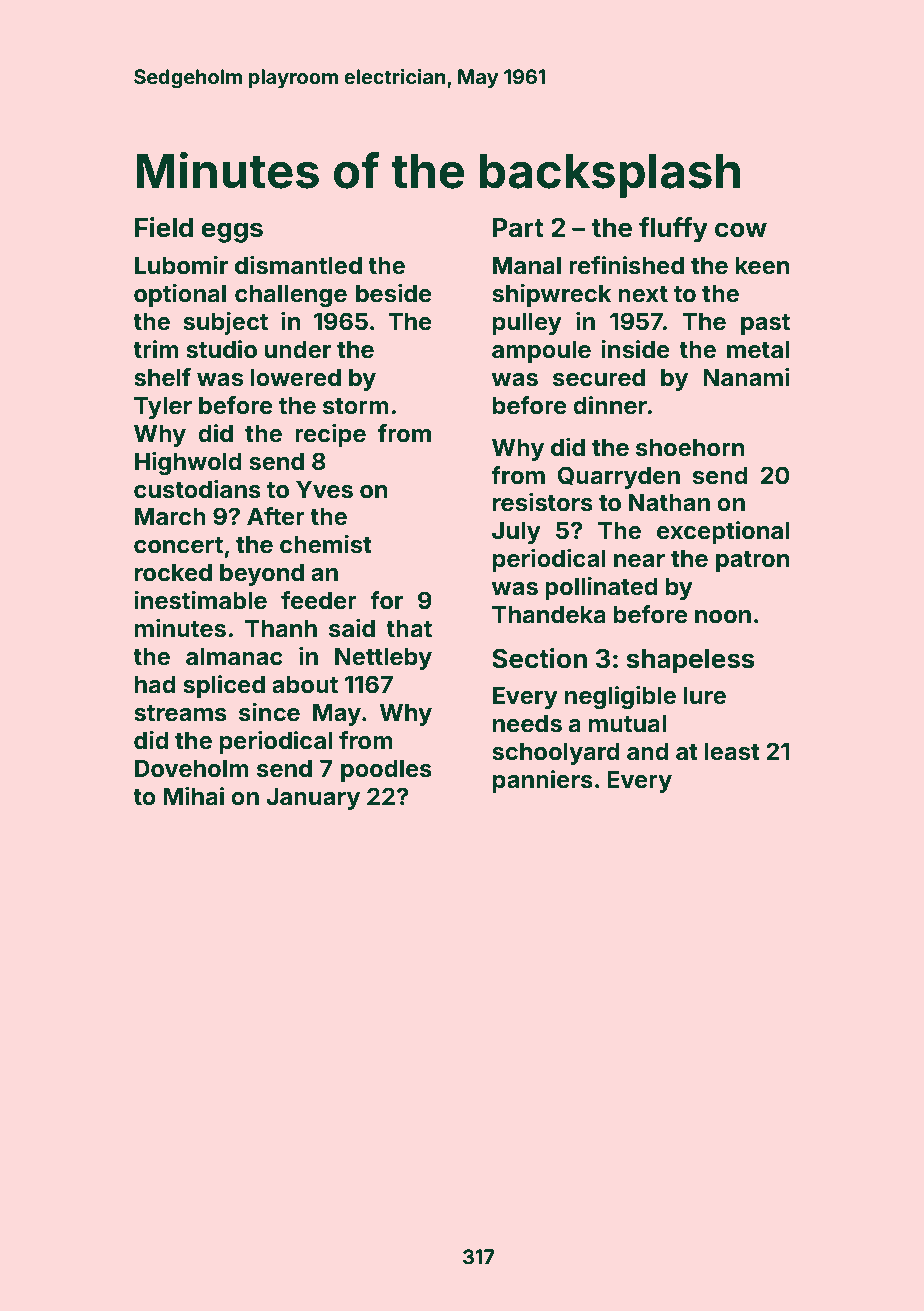 The width and height of the image is (924, 1311). What do you see at coordinates (669, 502) in the image?
I see `Nathan` at bounding box center [669, 502].
